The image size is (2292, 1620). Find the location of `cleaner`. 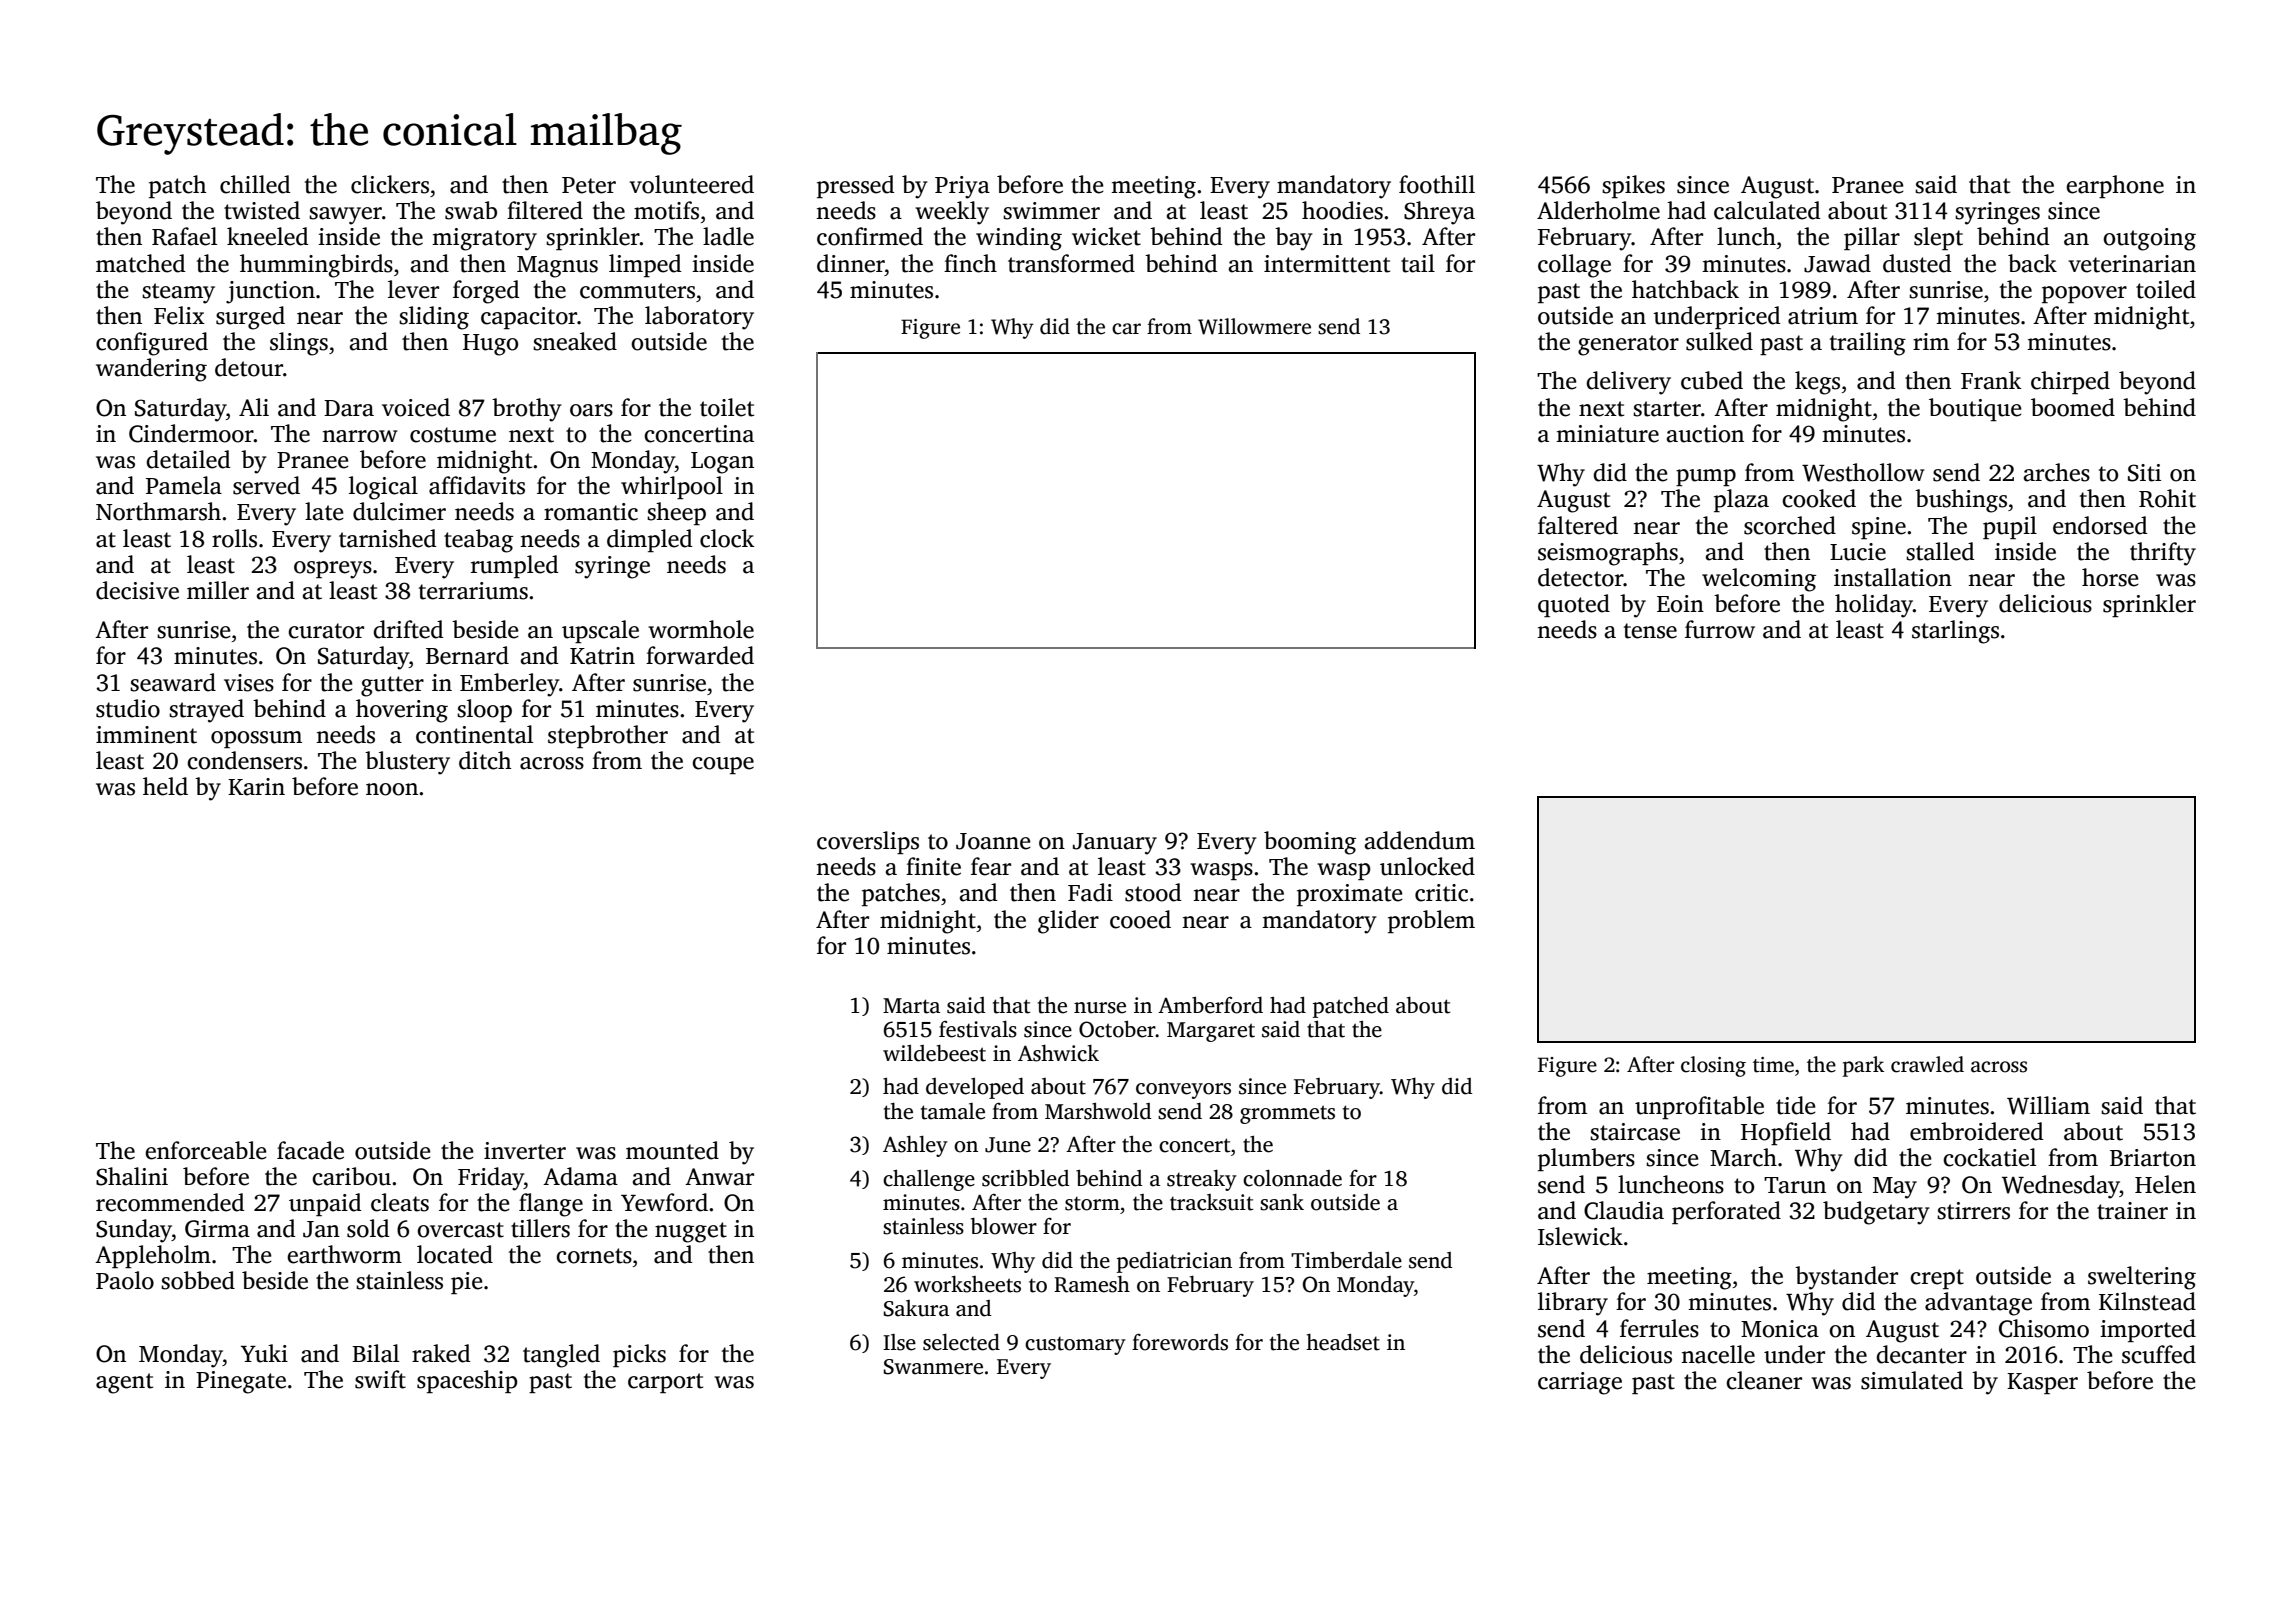

cleaner is located at coordinates (1764, 1380).
